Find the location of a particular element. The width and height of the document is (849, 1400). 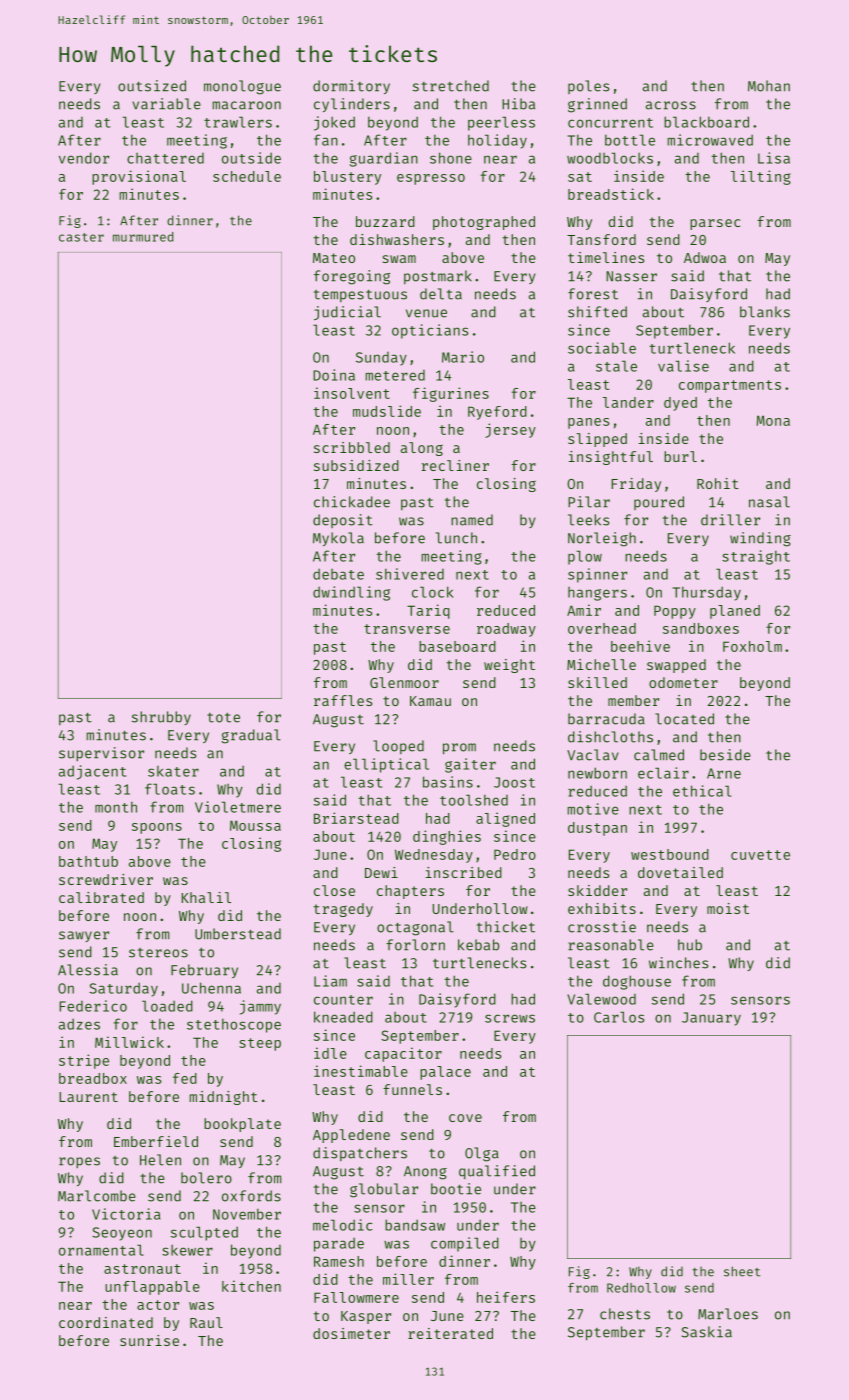

stretched is located at coordinates (451, 86).
